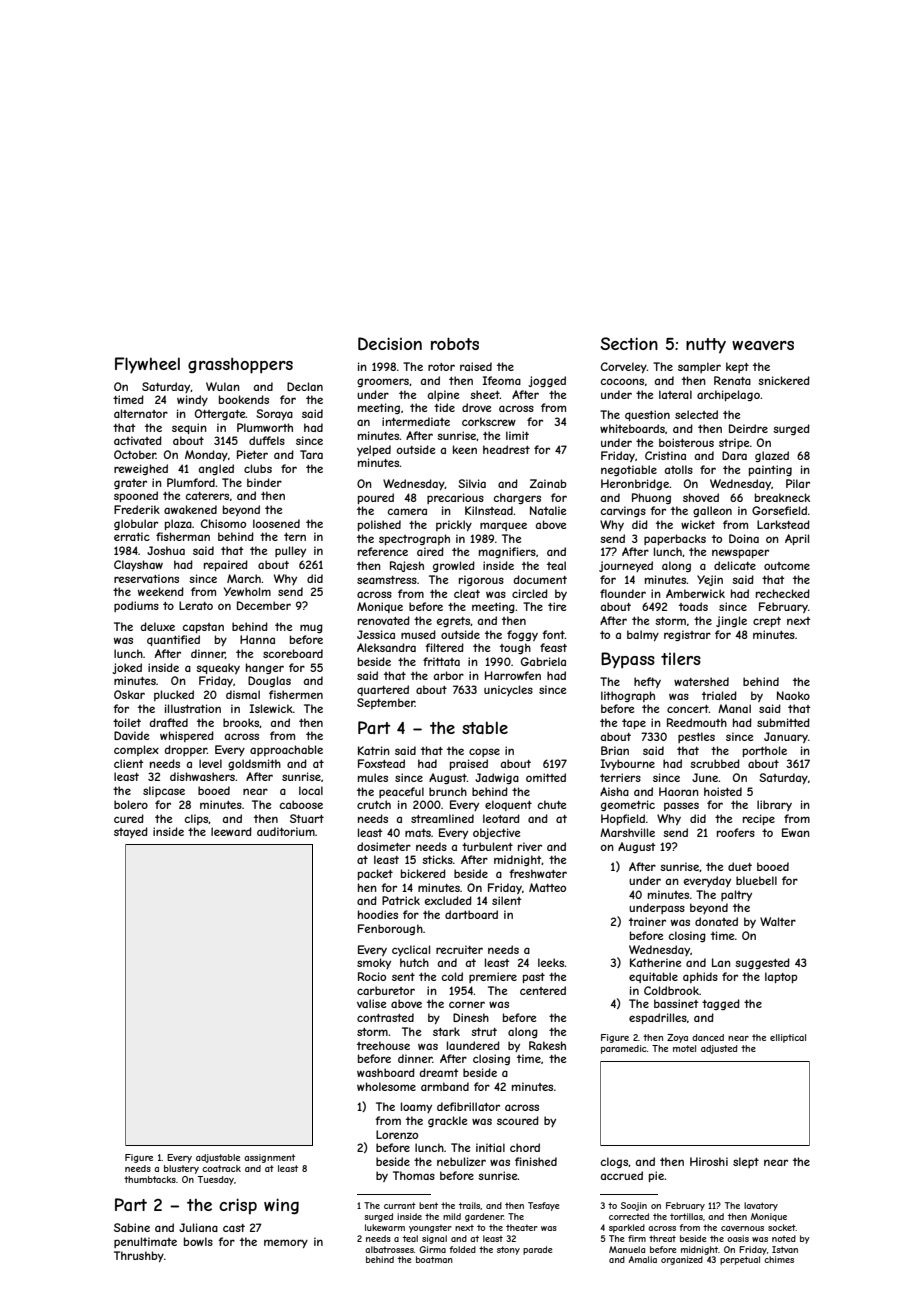 This screenshot has width=924, height=1308. Describe the element at coordinates (778, 921) in the screenshot. I see `Walter` at that location.
